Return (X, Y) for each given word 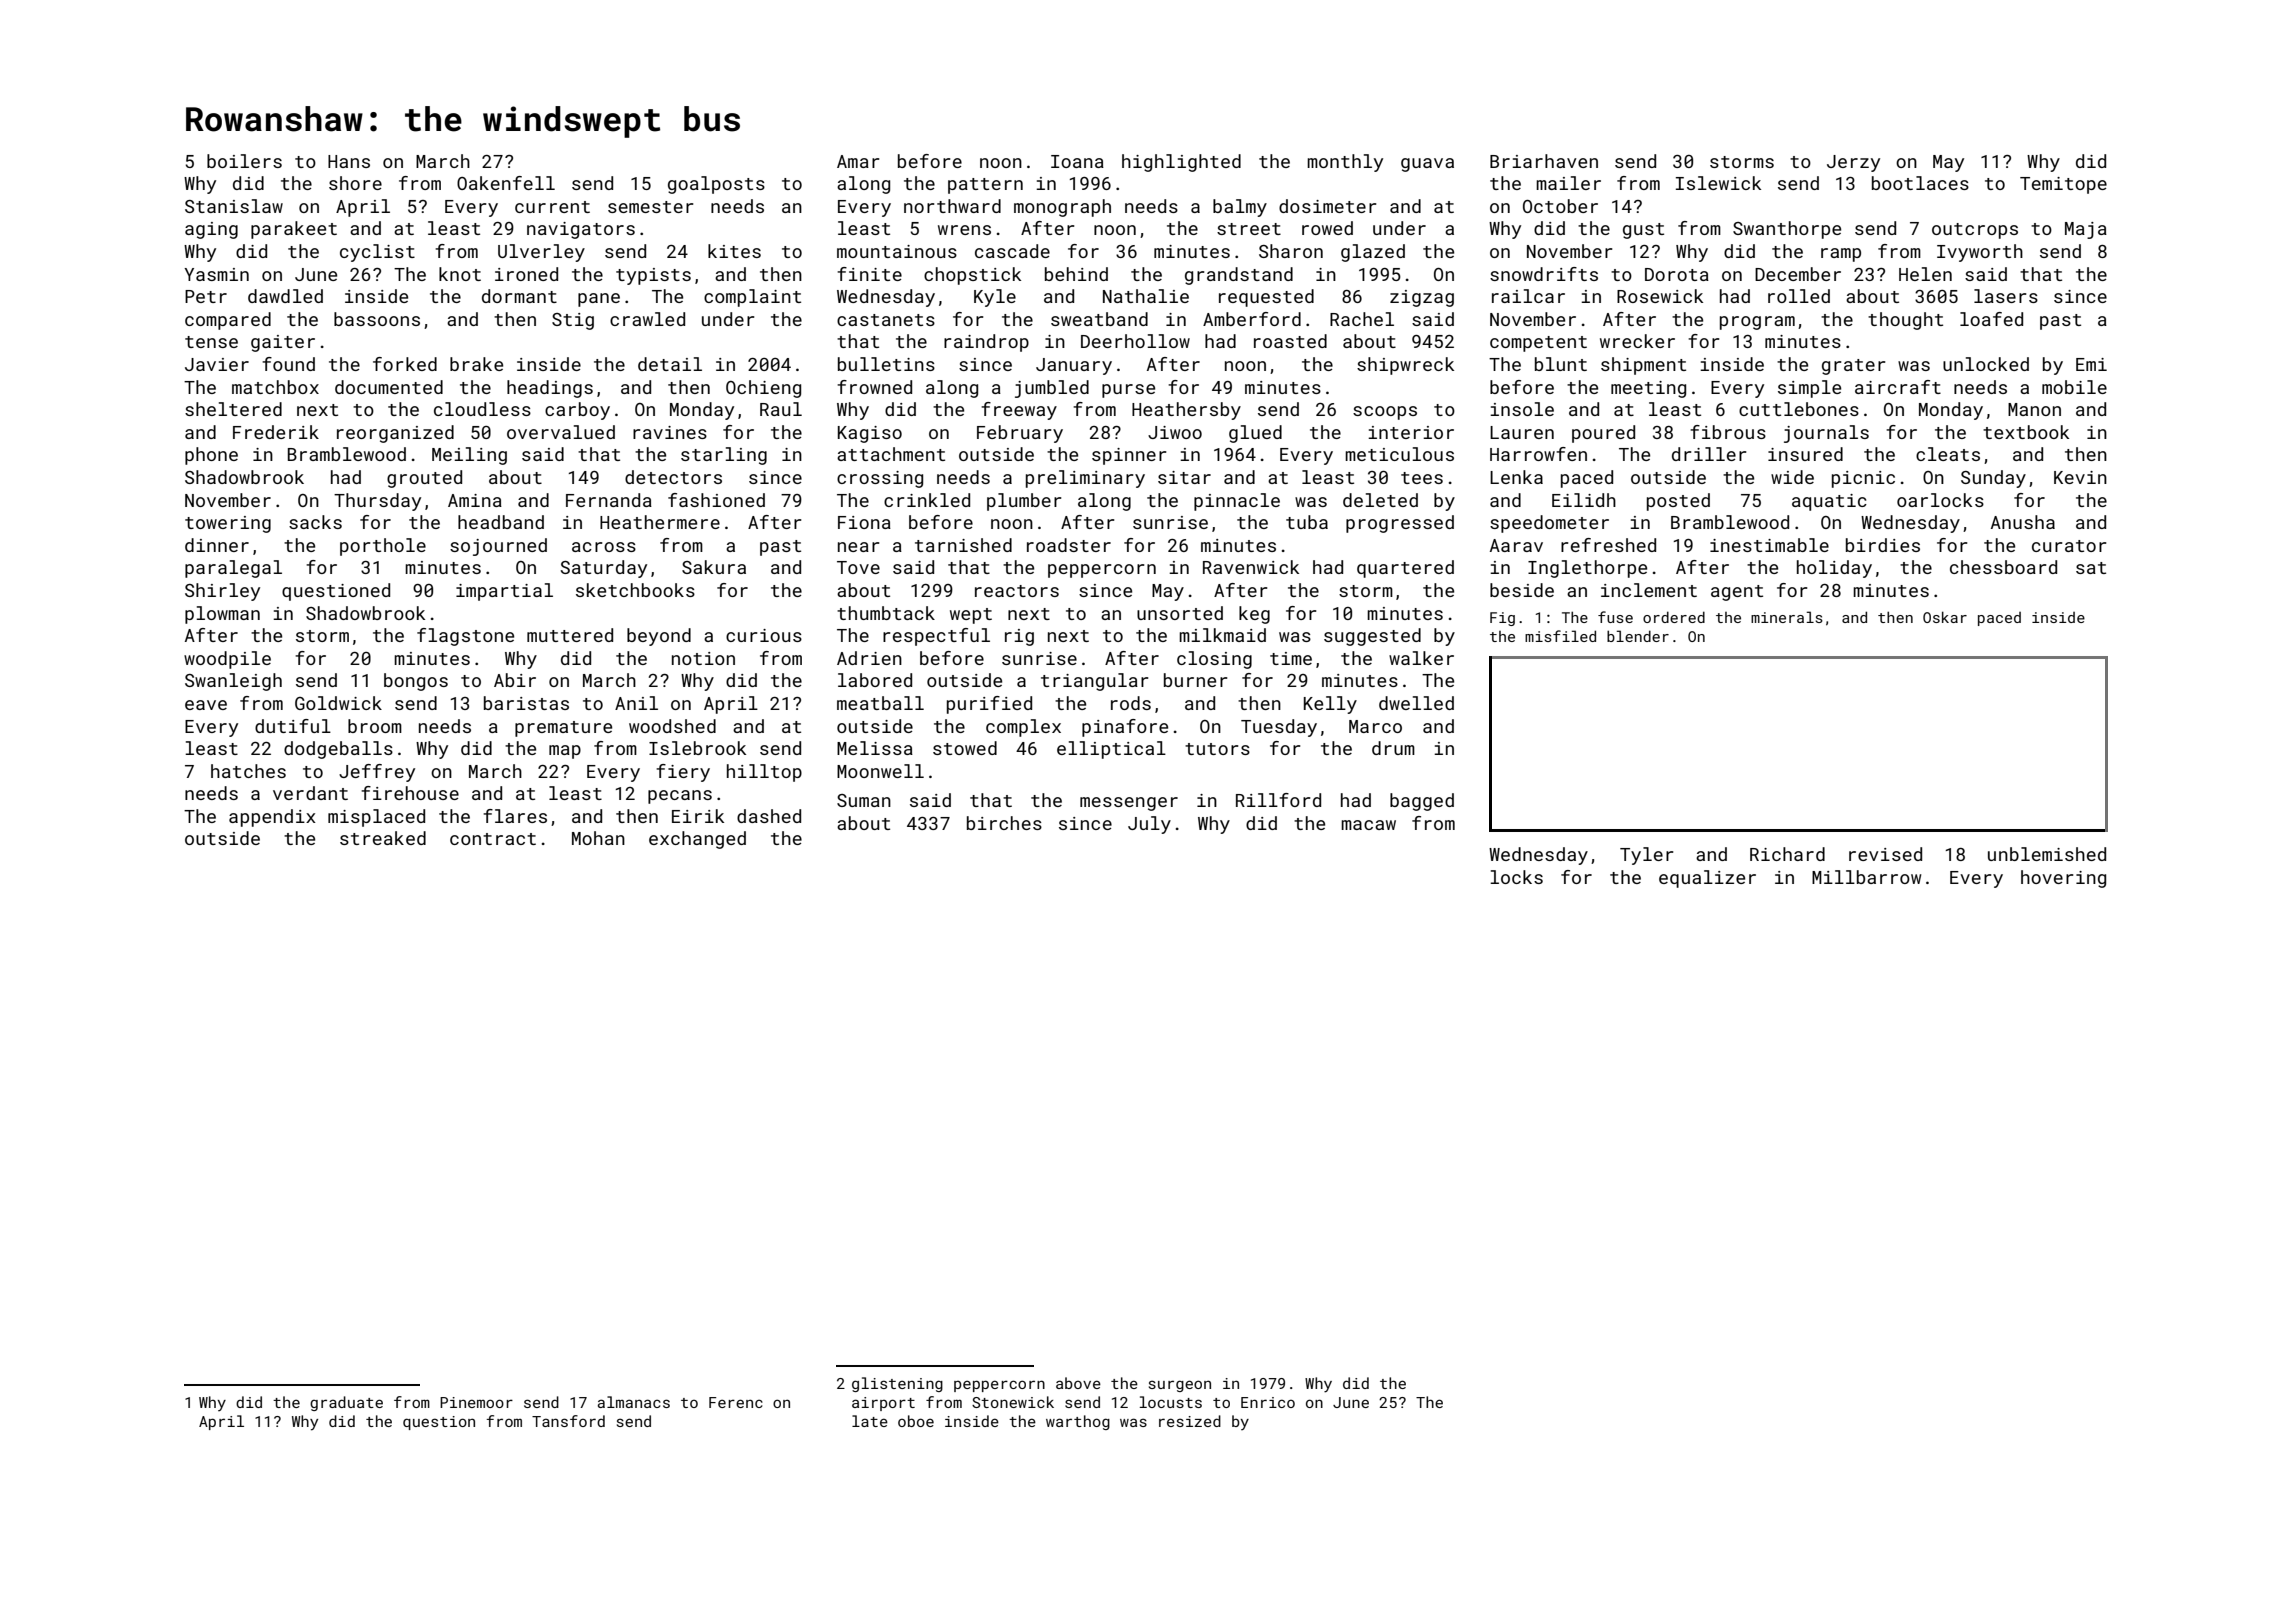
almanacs (634, 1402)
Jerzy (1853, 163)
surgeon (1180, 1386)
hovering (2063, 879)
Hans (349, 161)
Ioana (1077, 161)
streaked (383, 838)
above (1078, 1383)
